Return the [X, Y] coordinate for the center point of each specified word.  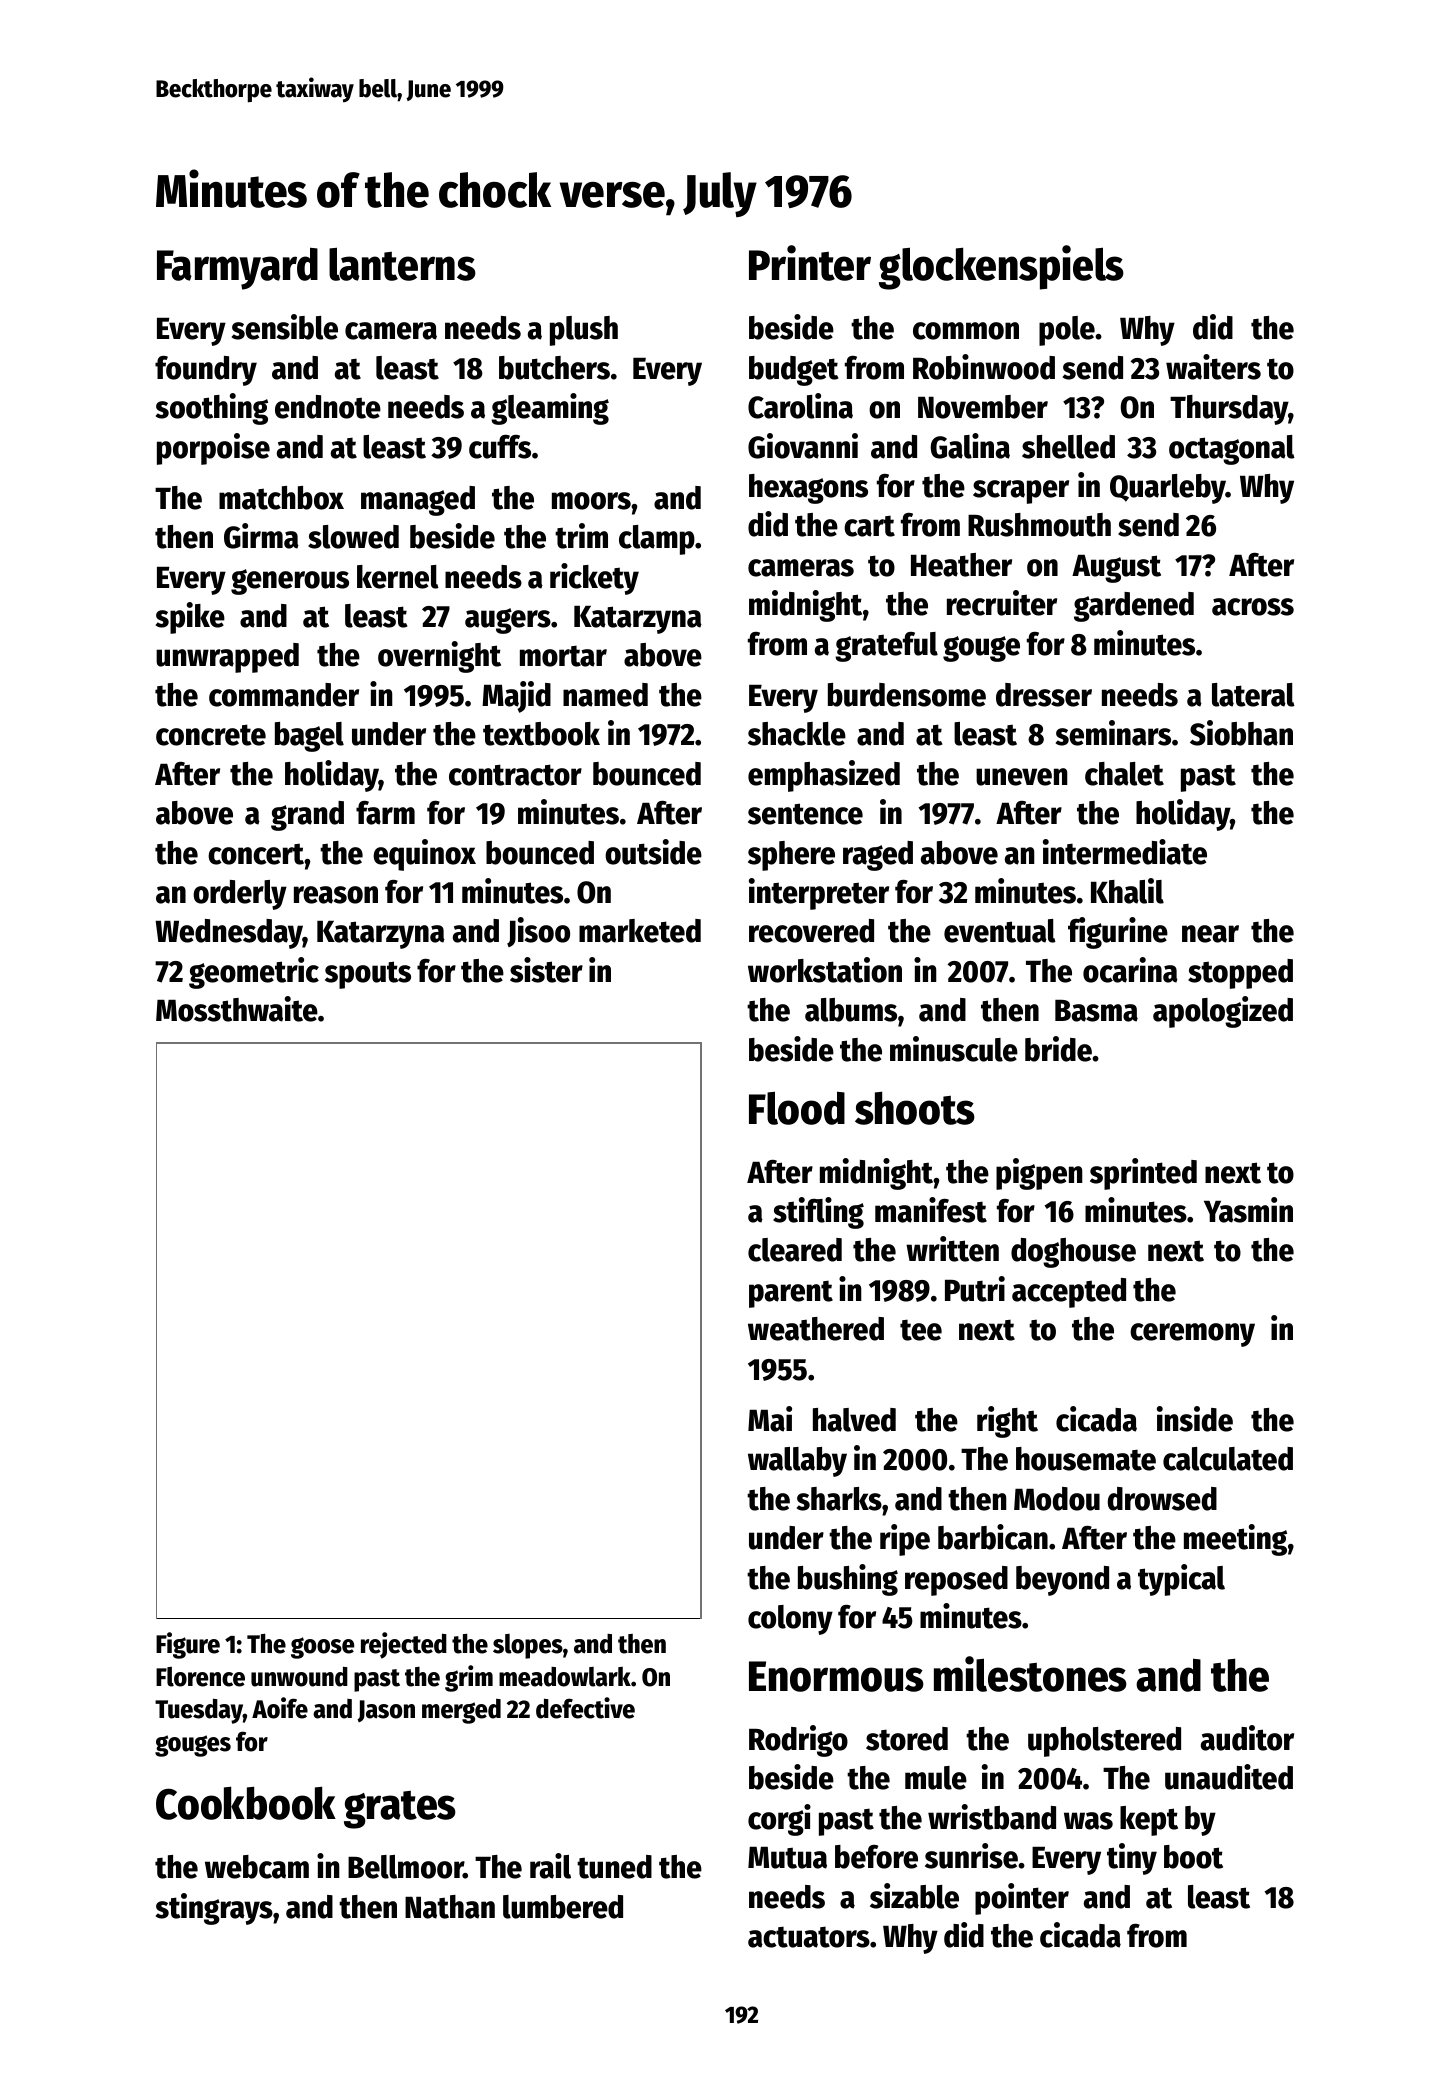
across [1253, 607]
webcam [257, 1867]
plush [584, 331]
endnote [328, 407]
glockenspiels [1001, 267]
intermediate [1125, 852]
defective [585, 1708]
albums [851, 1010]
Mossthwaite [237, 1009]
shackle [797, 734]
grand [307, 816]
